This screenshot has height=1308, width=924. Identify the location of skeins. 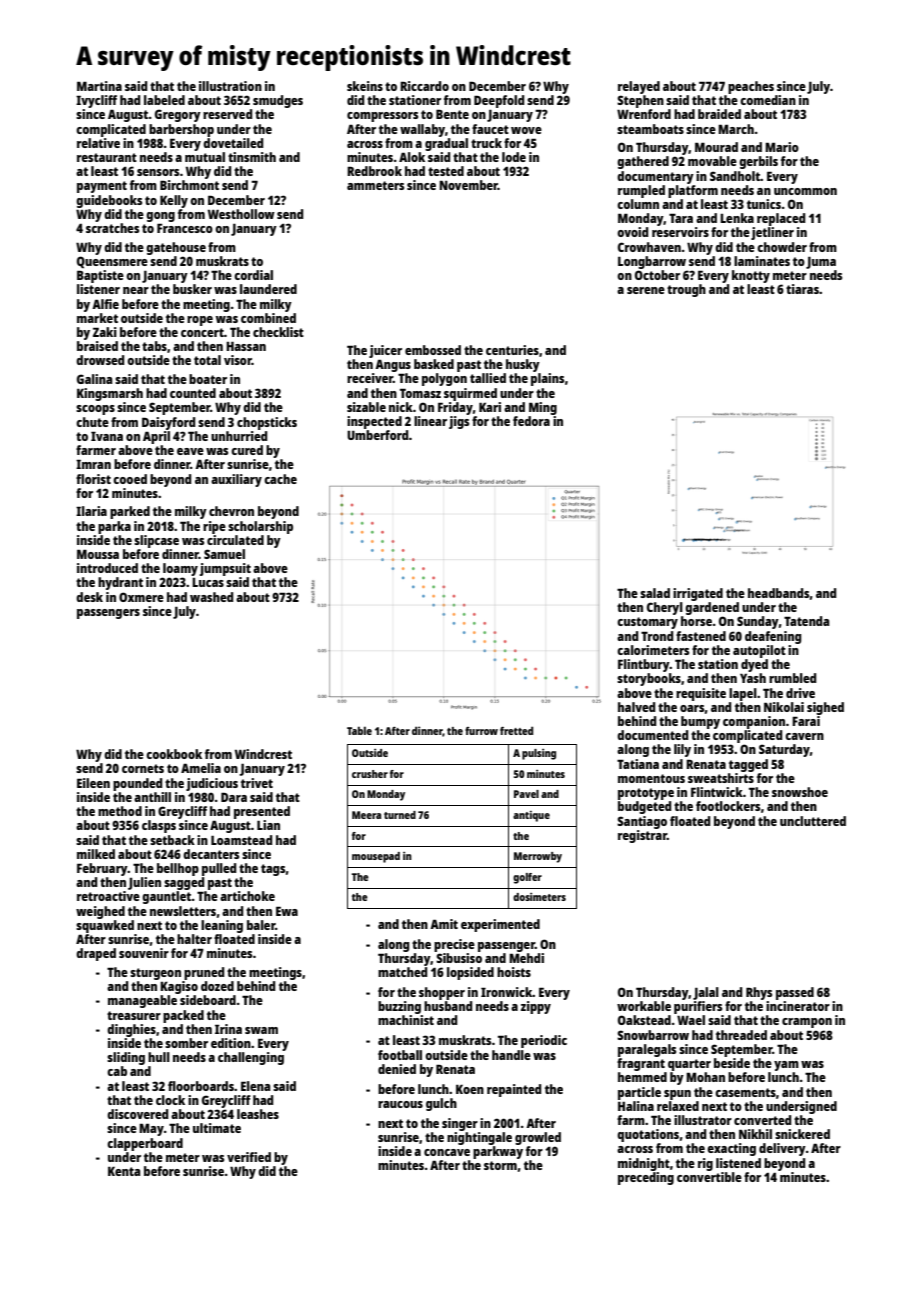
(365, 86).
